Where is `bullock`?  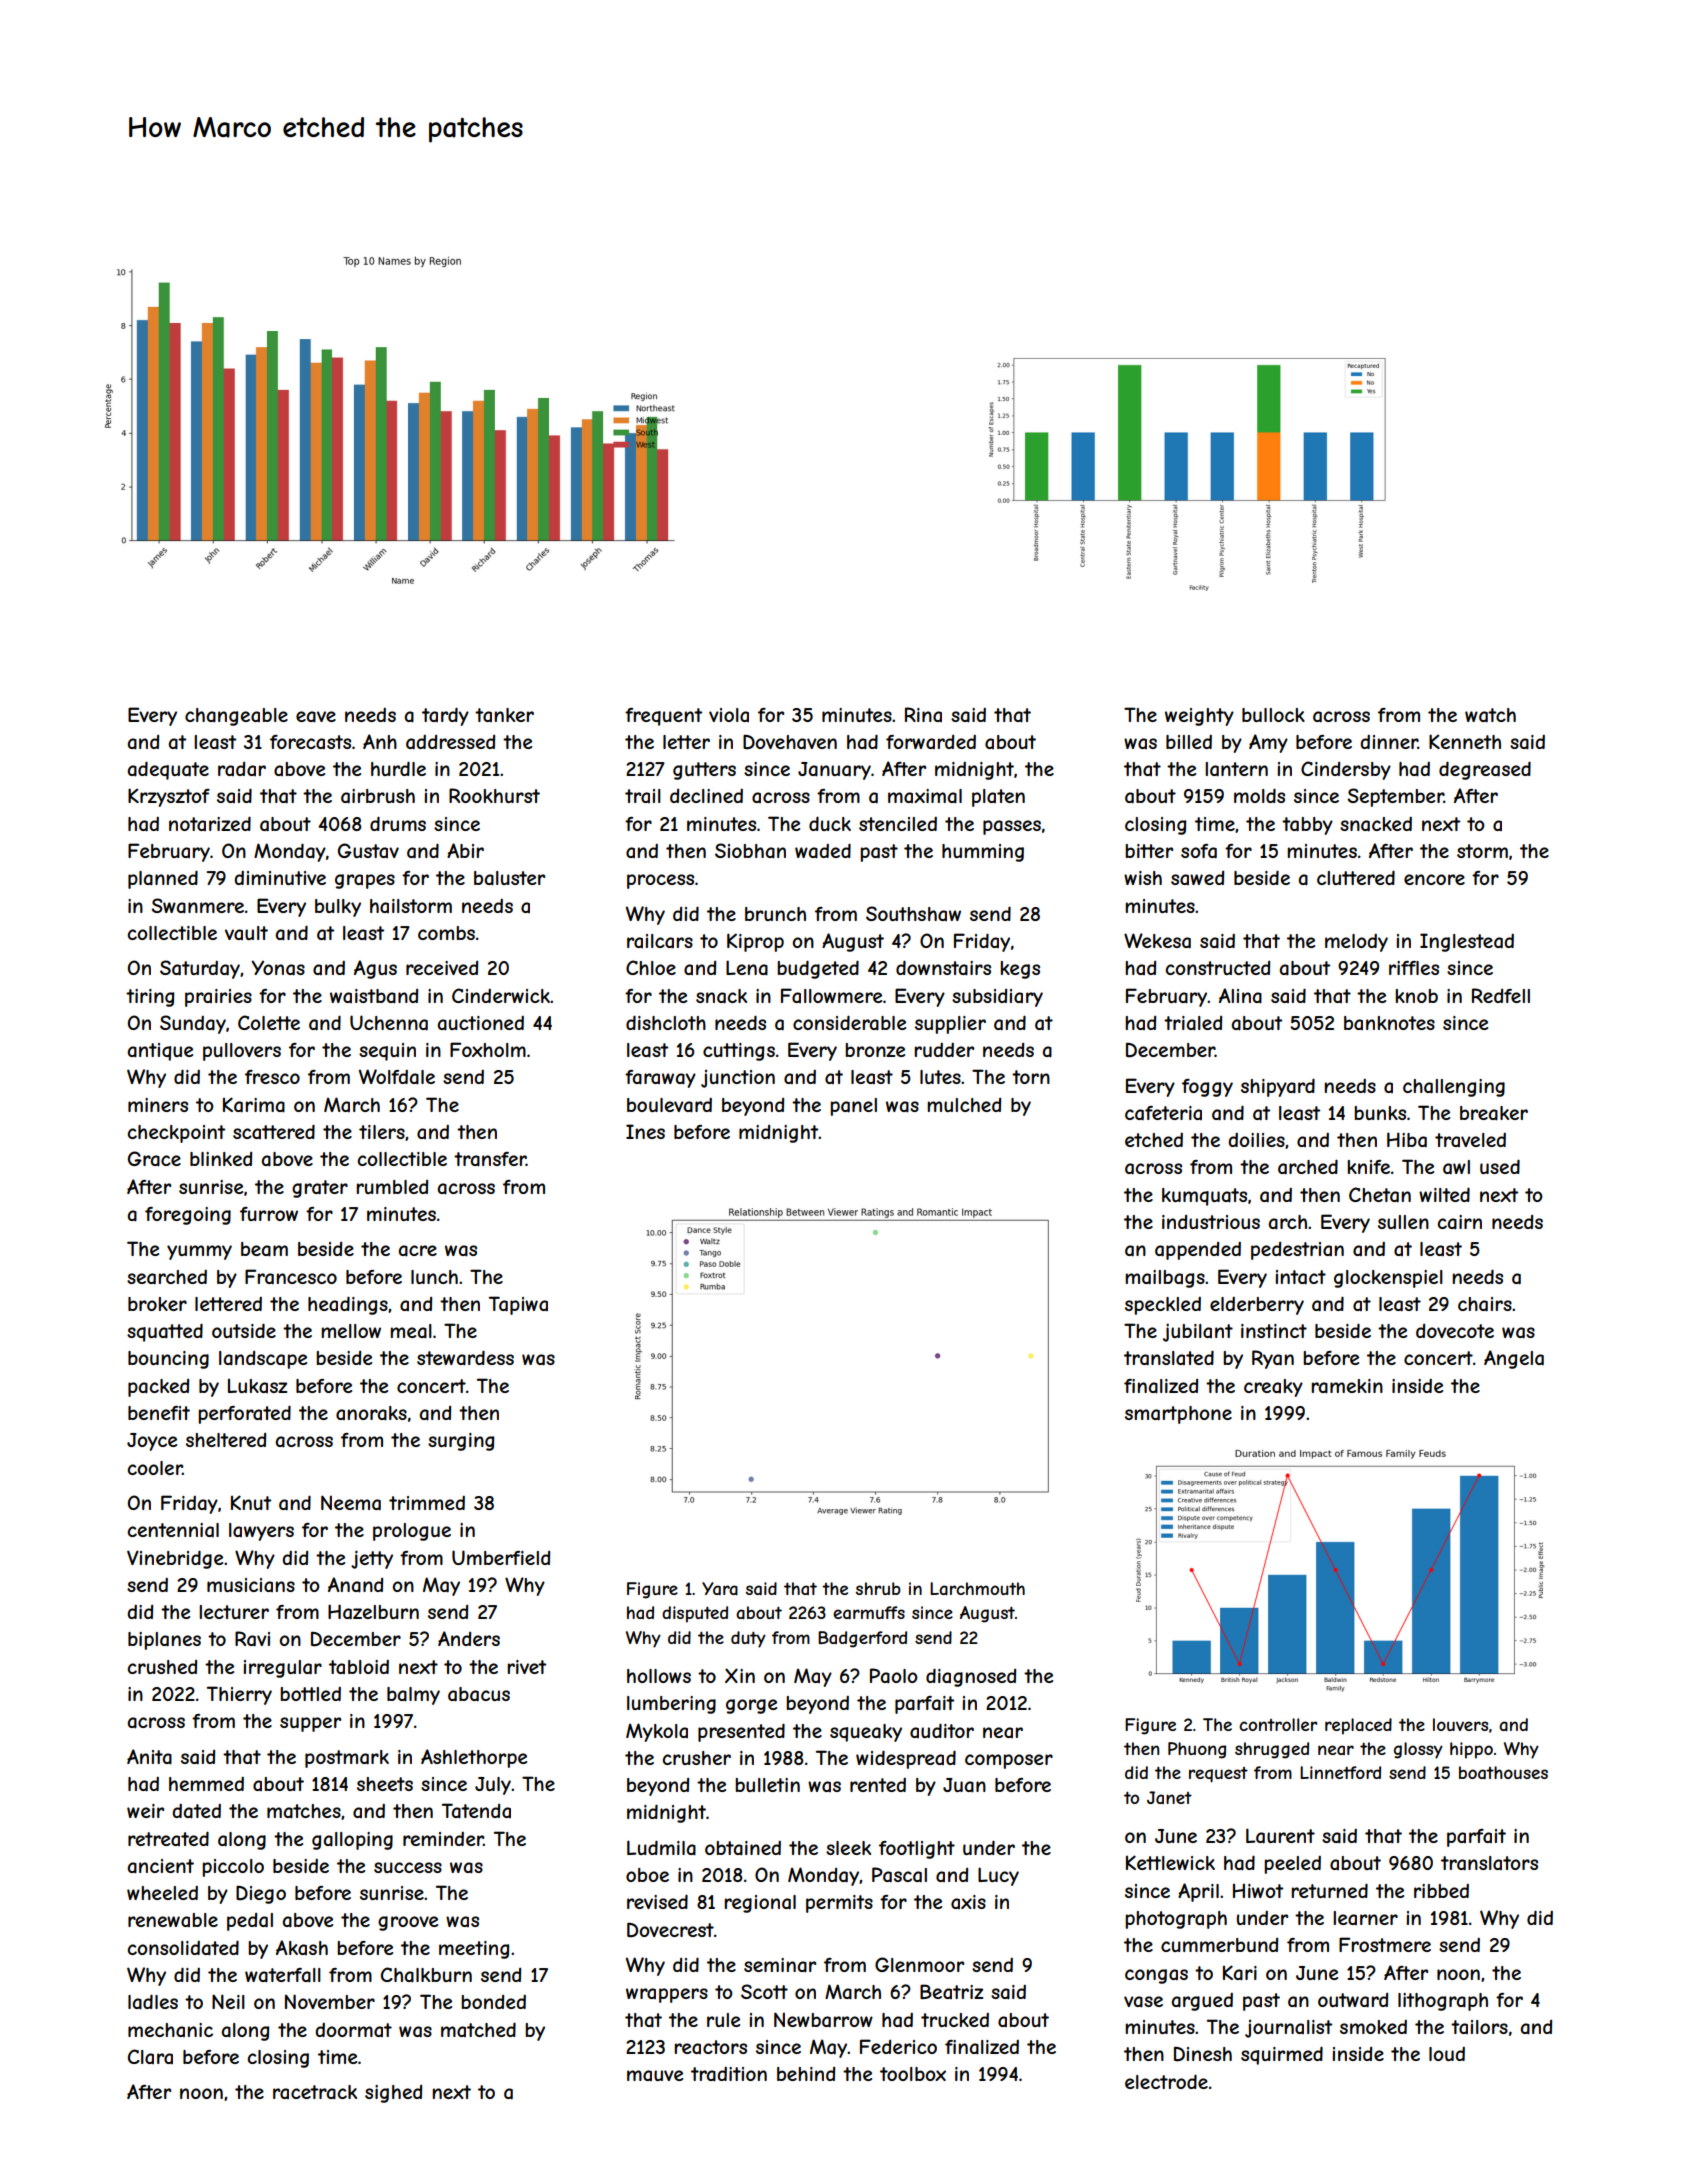
bullock is located at coordinates (1273, 715).
